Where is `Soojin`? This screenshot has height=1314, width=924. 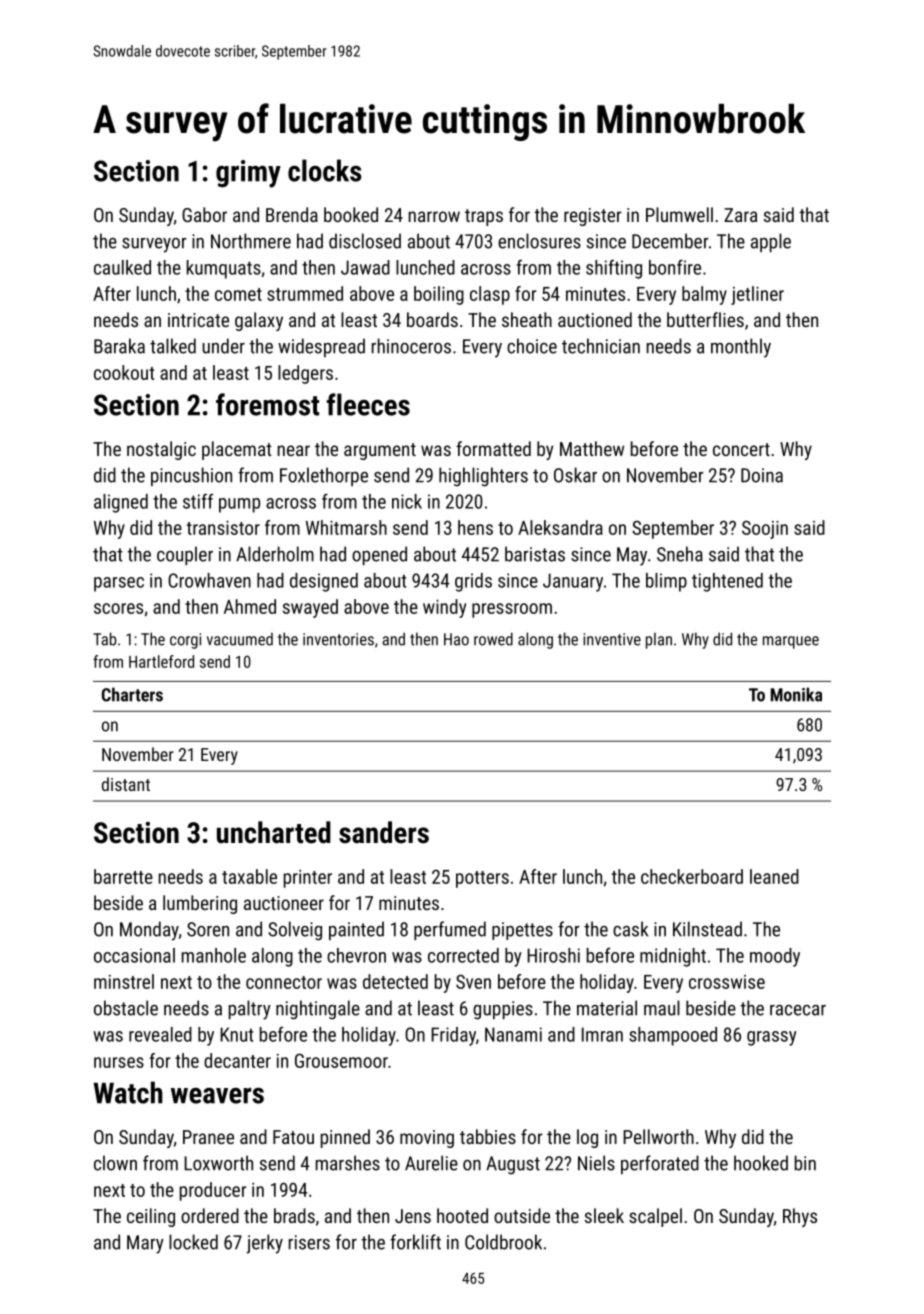 Soojin is located at coordinates (765, 529).
